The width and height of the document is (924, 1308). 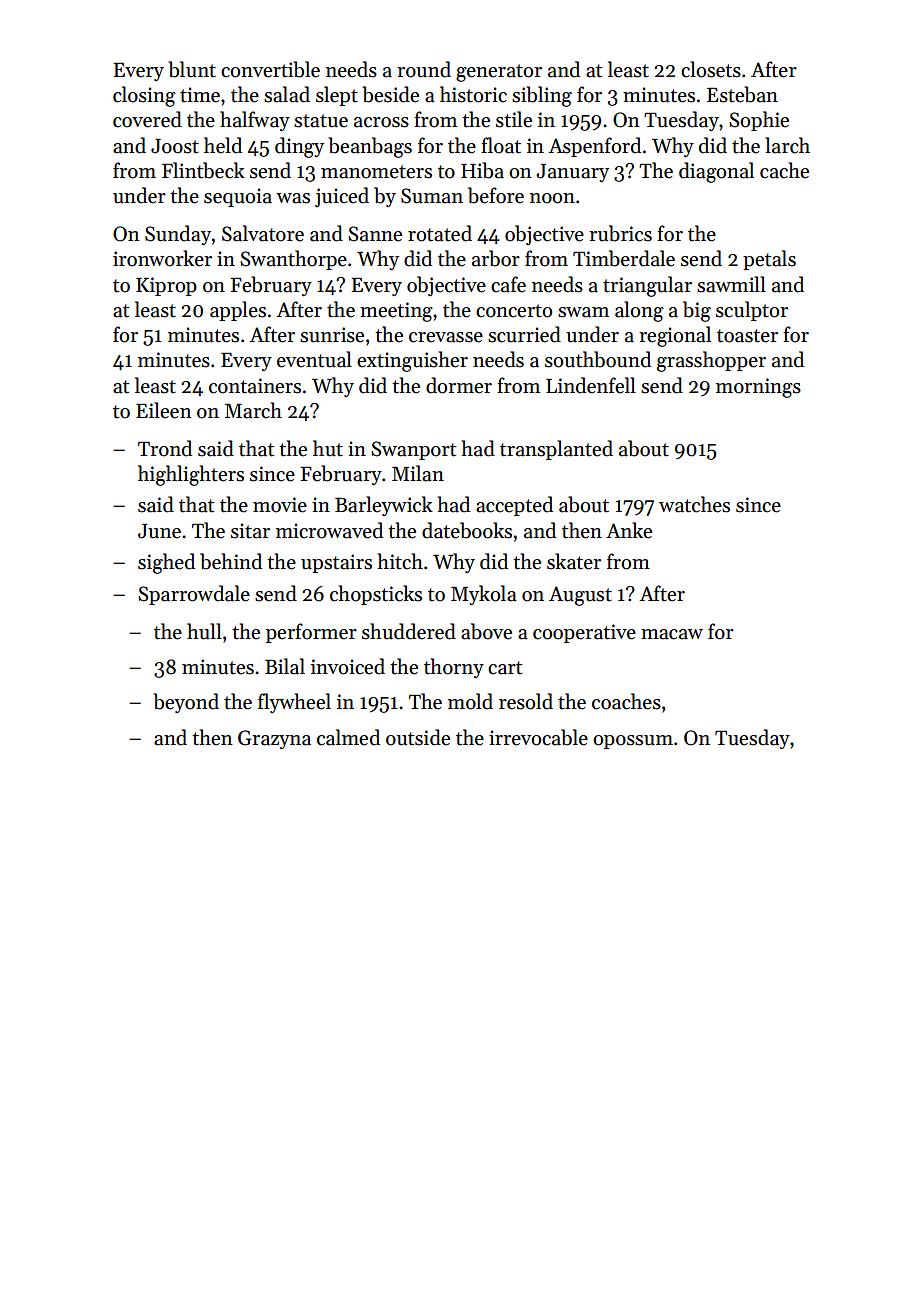 I want to click on coaches, so click(x=626, y=701).
